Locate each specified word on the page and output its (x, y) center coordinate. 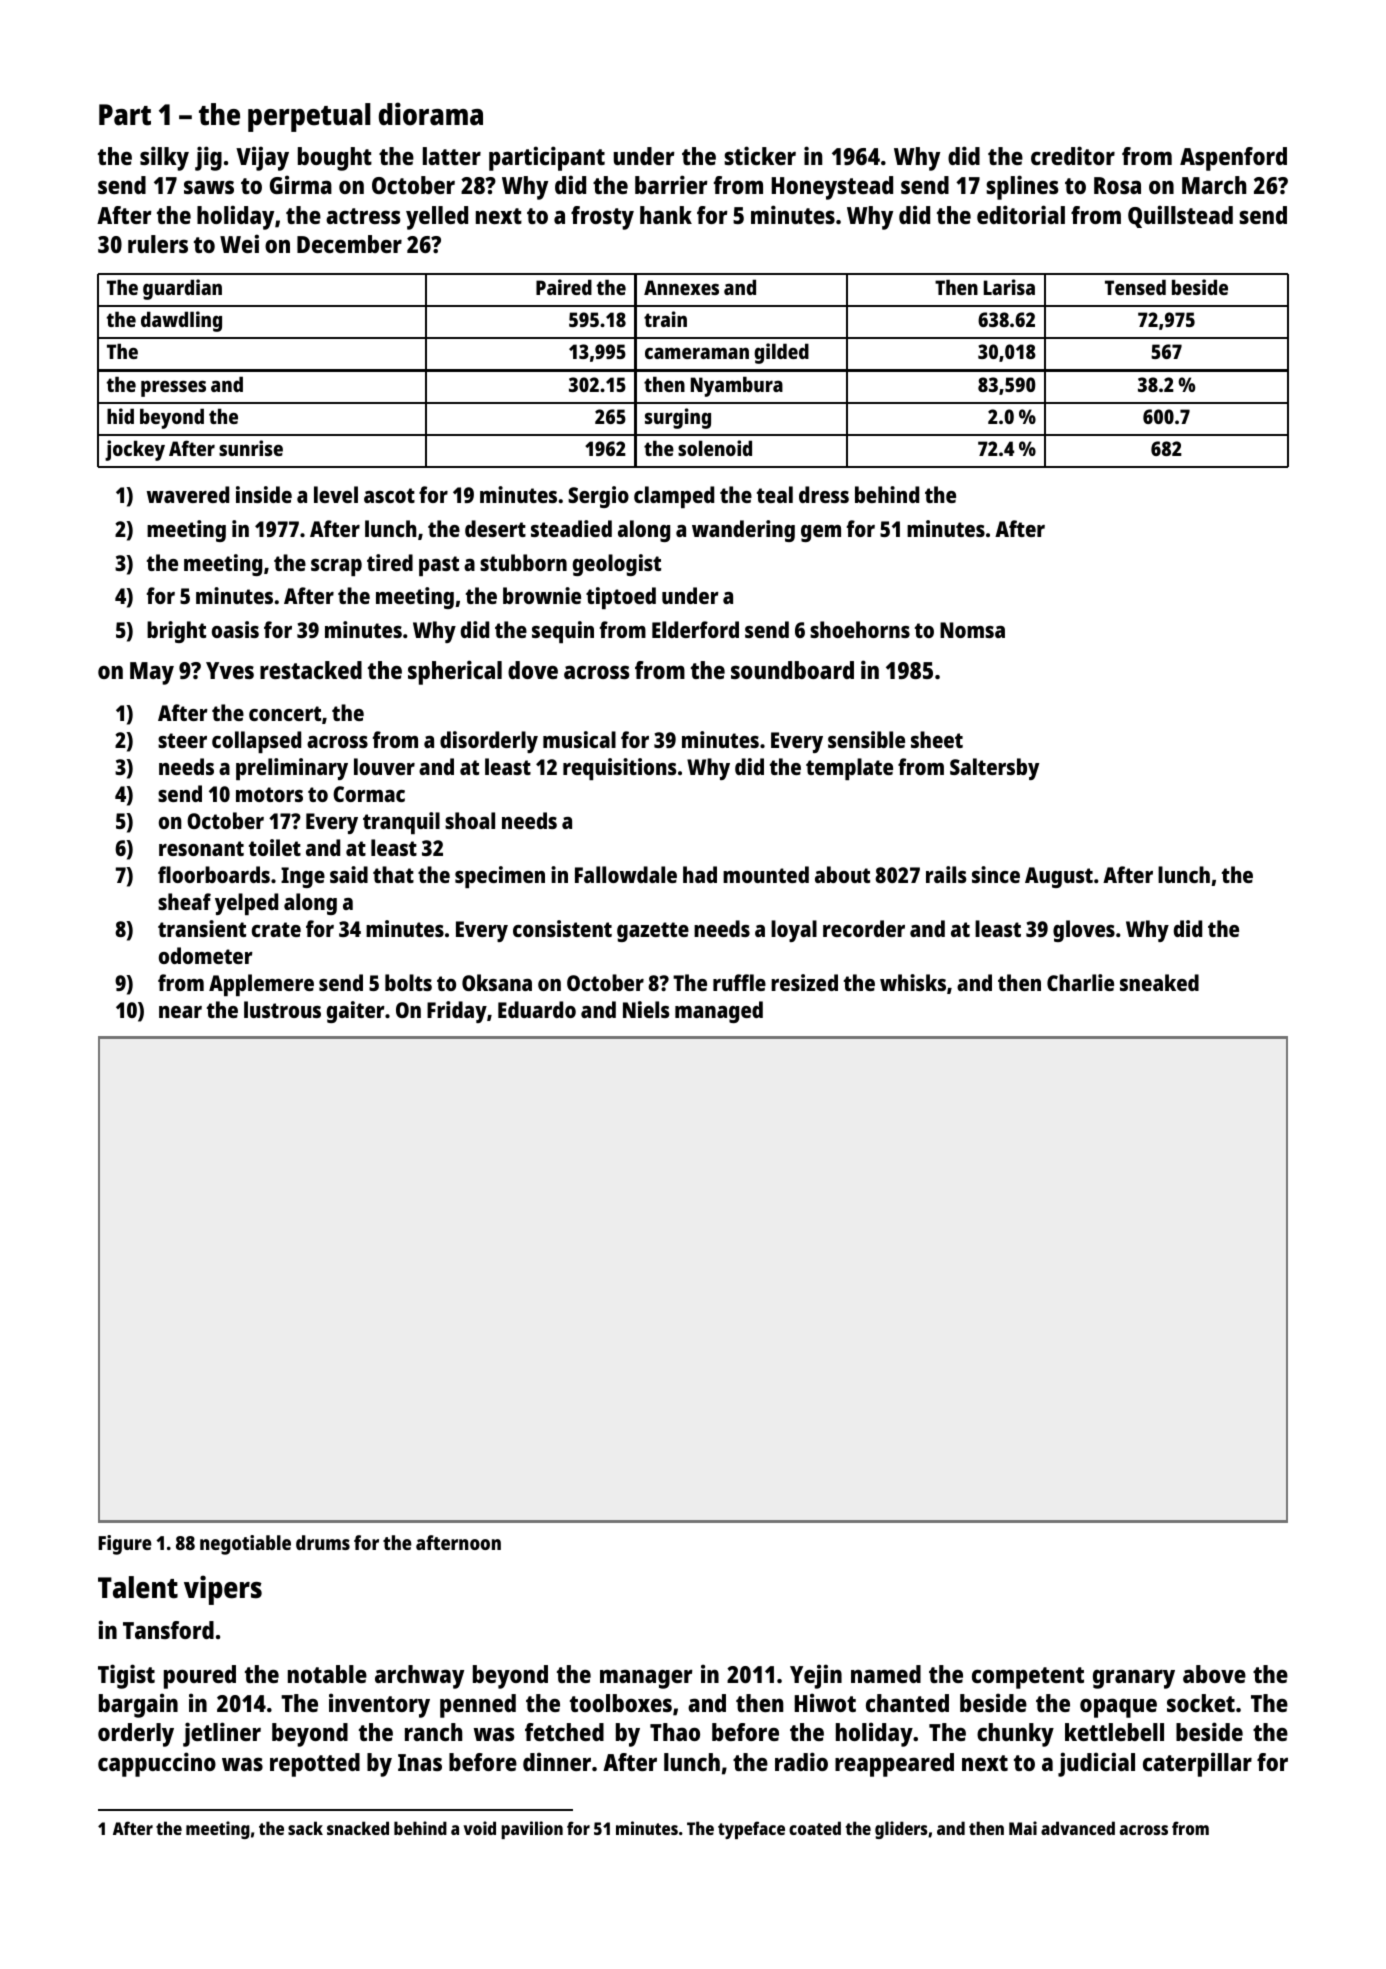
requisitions (620, 769)
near (180, 1012)
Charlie (1080, 982)
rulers (158, 244)
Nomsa (972, 630)
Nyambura (737, 386)
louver (384, 766)
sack (305, 1828)
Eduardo (537, 1009)
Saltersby (994, 769)
